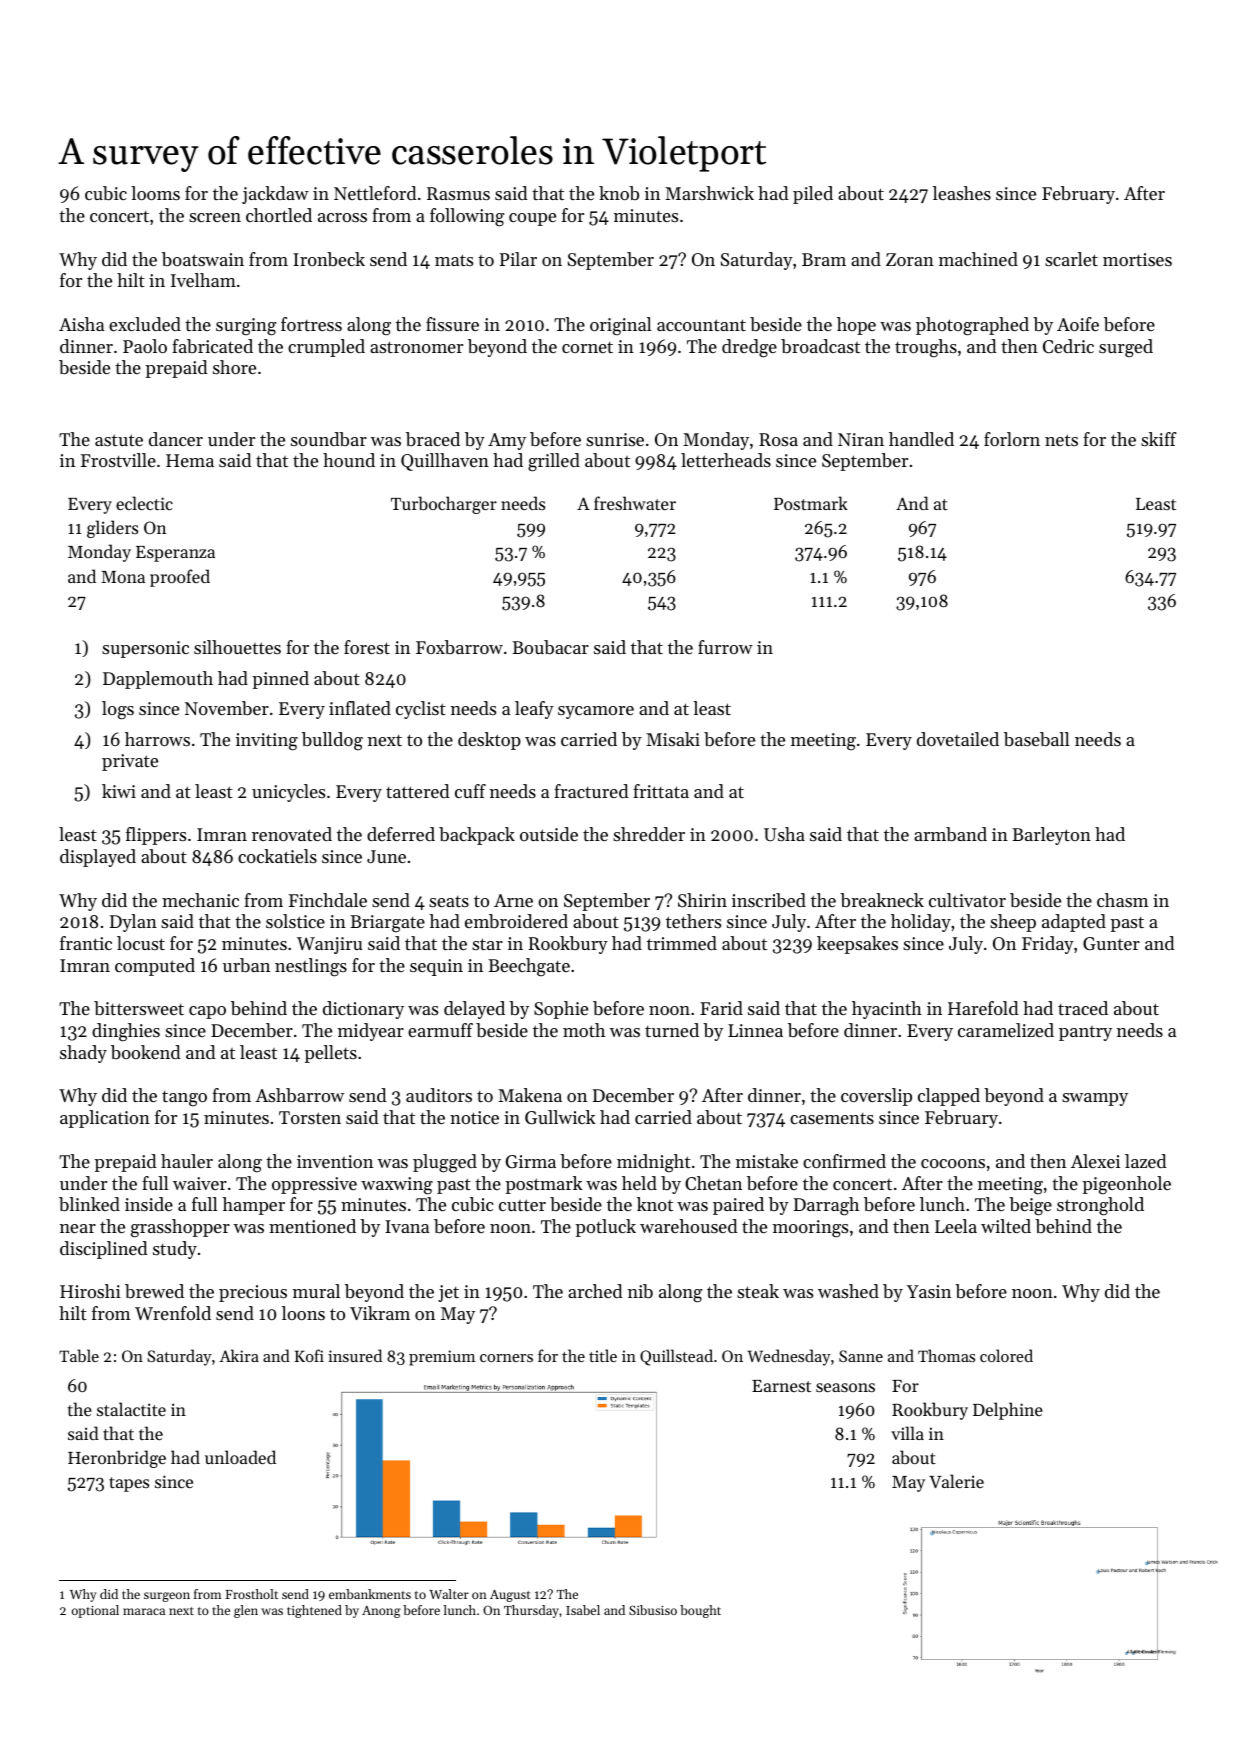  Describe the element at coordinates (550, 647) in the screenshot. I see `Boubacar` at that location.
